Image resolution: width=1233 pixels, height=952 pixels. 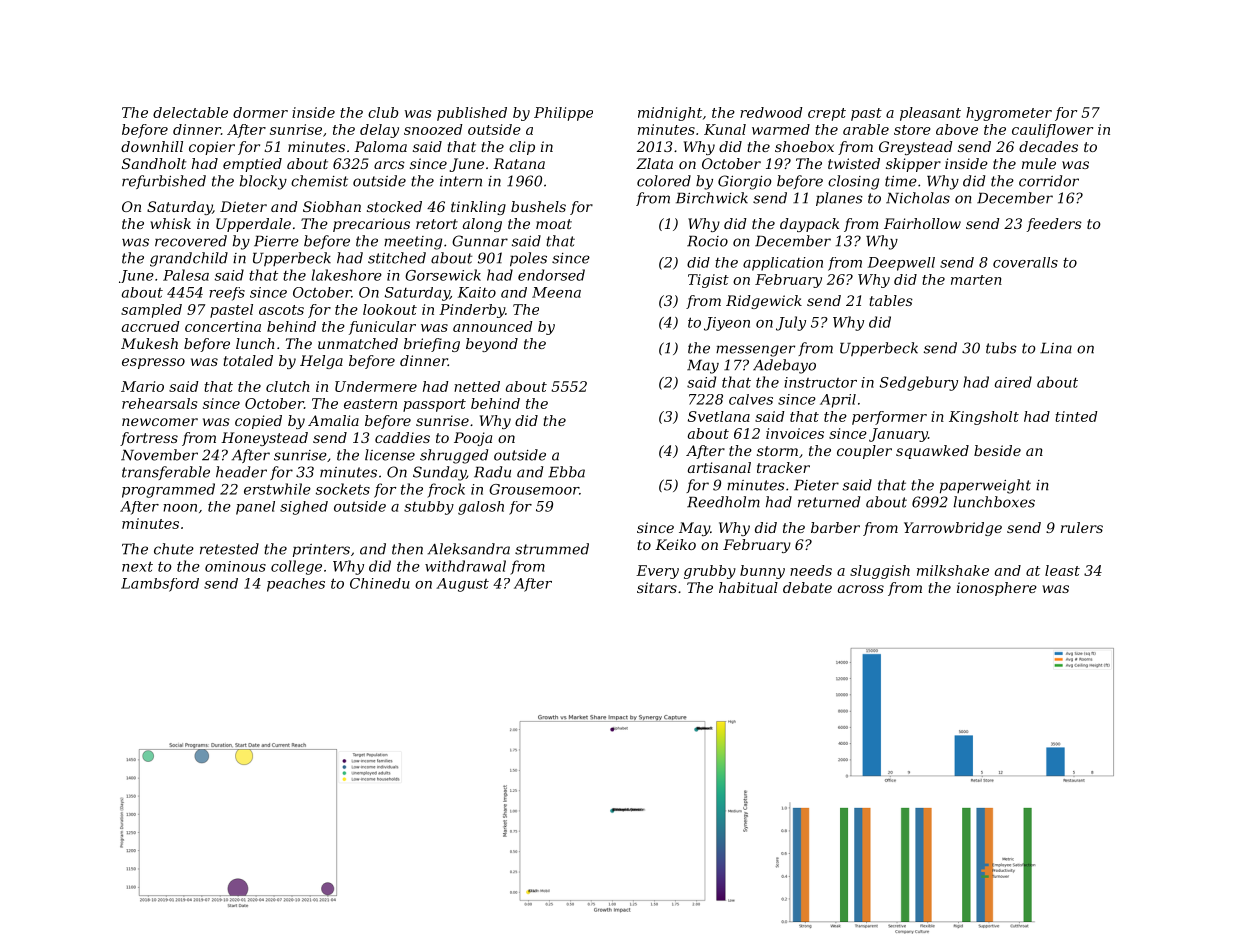 What do you see at coordinates (473, 439) in the page?
I see `Pooja` at bounding box center [473, 439].
